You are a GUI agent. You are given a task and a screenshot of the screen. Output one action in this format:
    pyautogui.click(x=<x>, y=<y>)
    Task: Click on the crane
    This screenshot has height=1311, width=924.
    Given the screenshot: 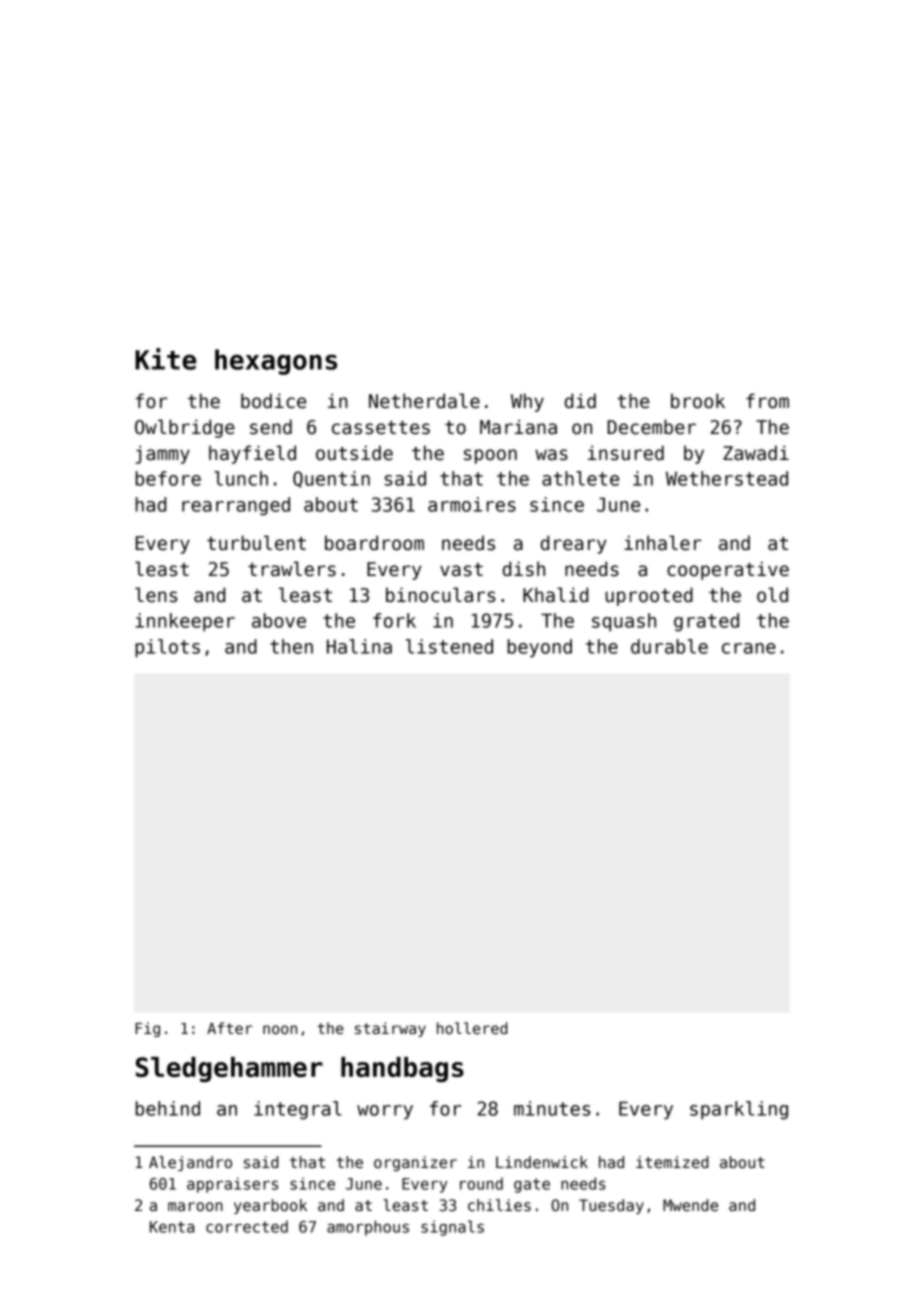 What is the action you would take?
    pyautogui.click(x=749, y=648)
